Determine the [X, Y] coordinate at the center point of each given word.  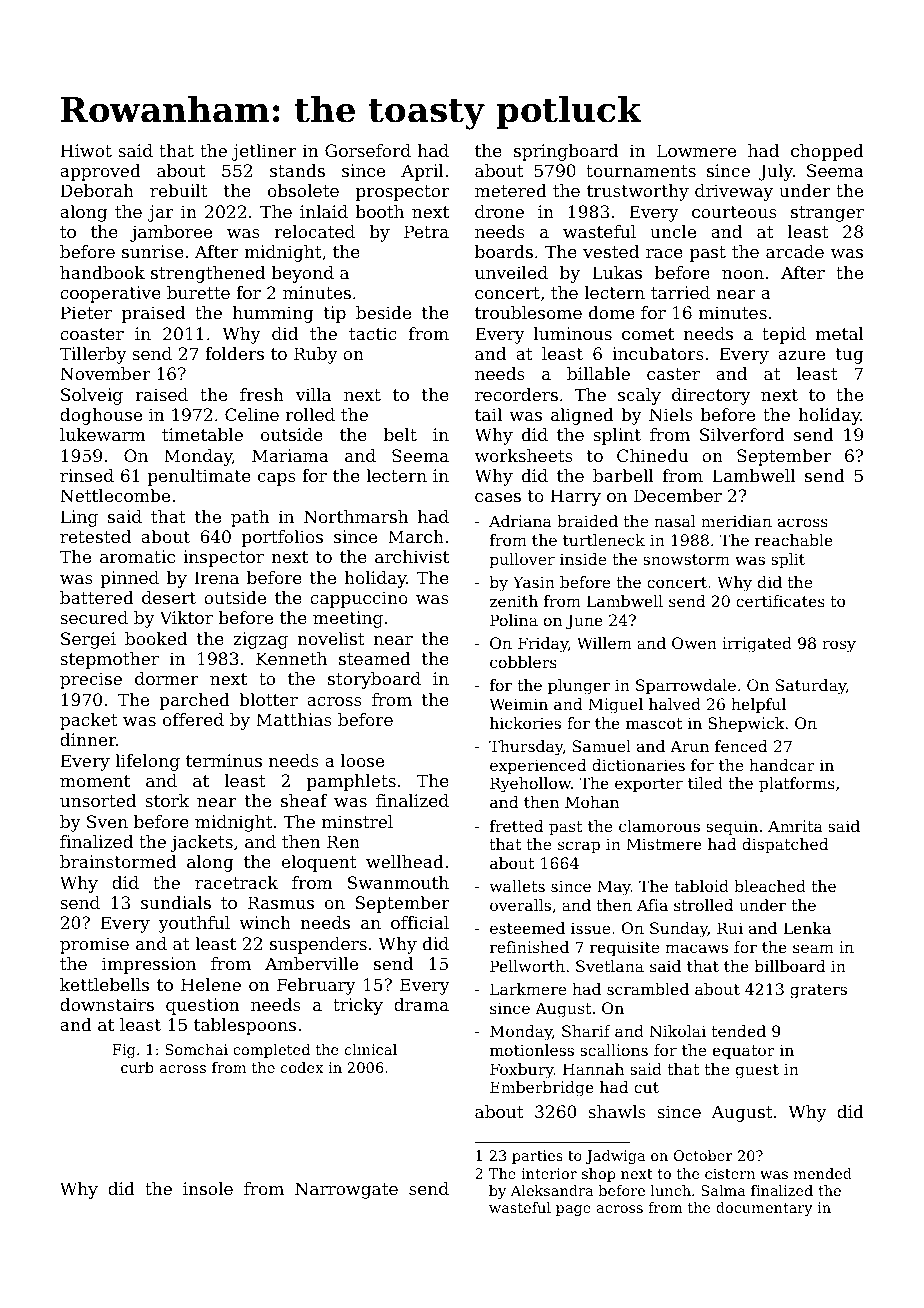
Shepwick [746, 725]
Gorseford [368, 150]
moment [95, 781]
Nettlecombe [115, 495]
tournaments [641, 171]
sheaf [304, 800]
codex [302, 1067]
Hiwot [86, 150]
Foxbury [522, 1071]
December [678, 495]
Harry [575, 497]
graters [818, 991]
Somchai [196, 1049]
